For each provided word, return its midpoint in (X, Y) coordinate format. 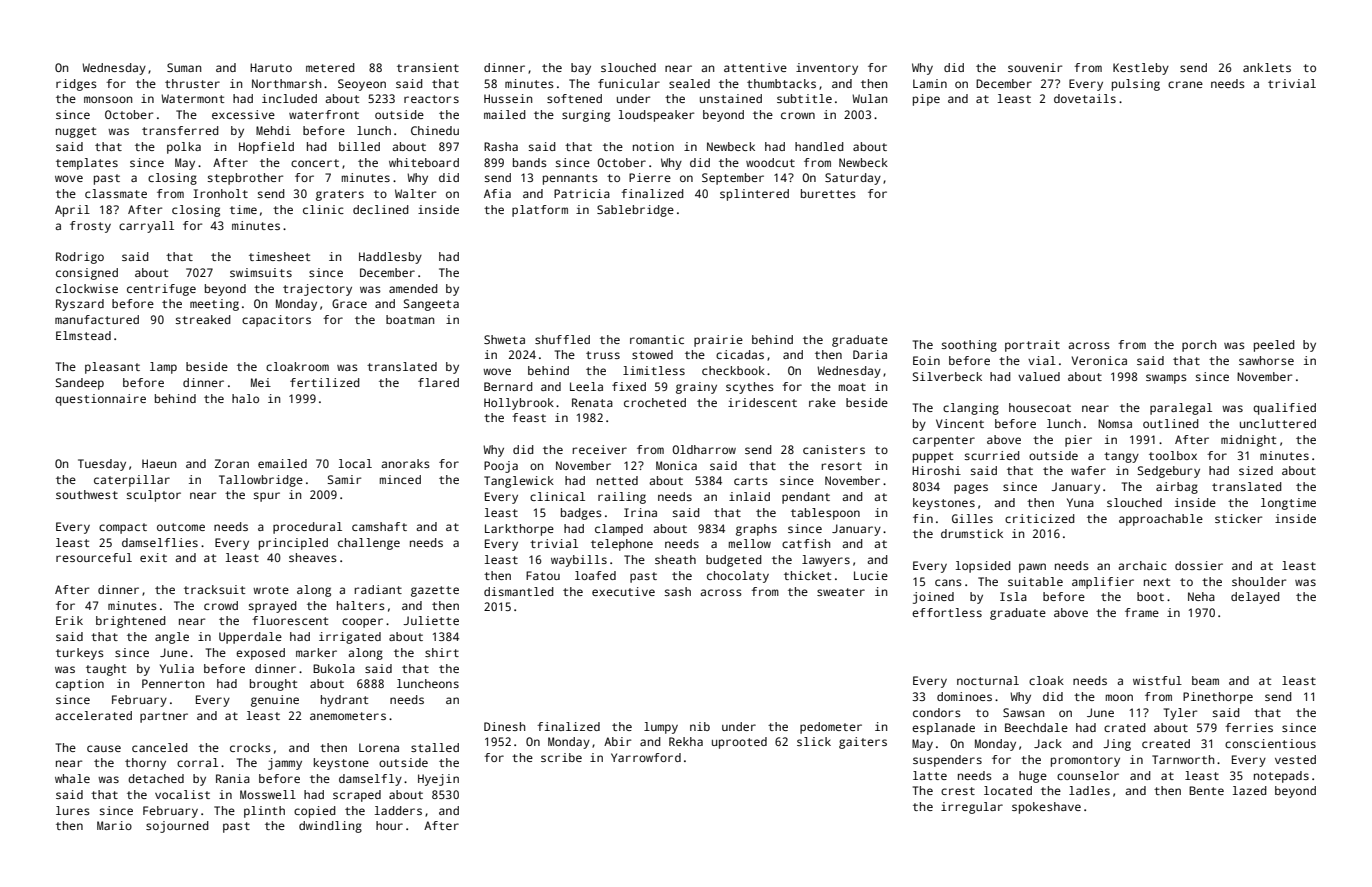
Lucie (871, 575)
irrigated (350, 638)
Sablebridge (635, 211)
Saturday (853, 179)
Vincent (960, 423)
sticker (1238, 518)
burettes (828, 193)
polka (184, 148)
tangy (1121, 457)
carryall (146, 227)
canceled (160, 747)
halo (245, 398)
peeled (1274, 346)
